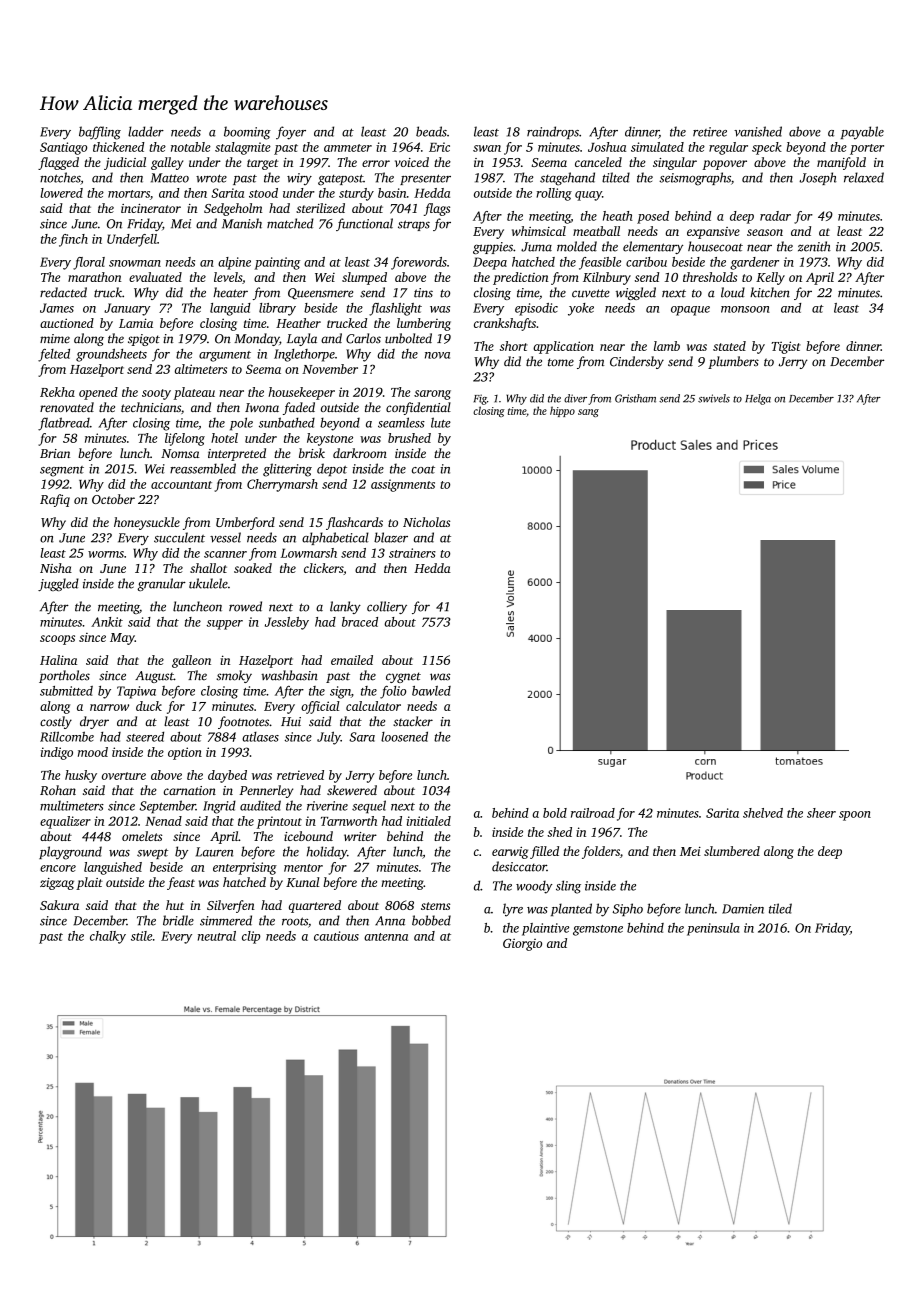 The image size is (924, 1308). I want to click on retiree, so click(710, 132).
